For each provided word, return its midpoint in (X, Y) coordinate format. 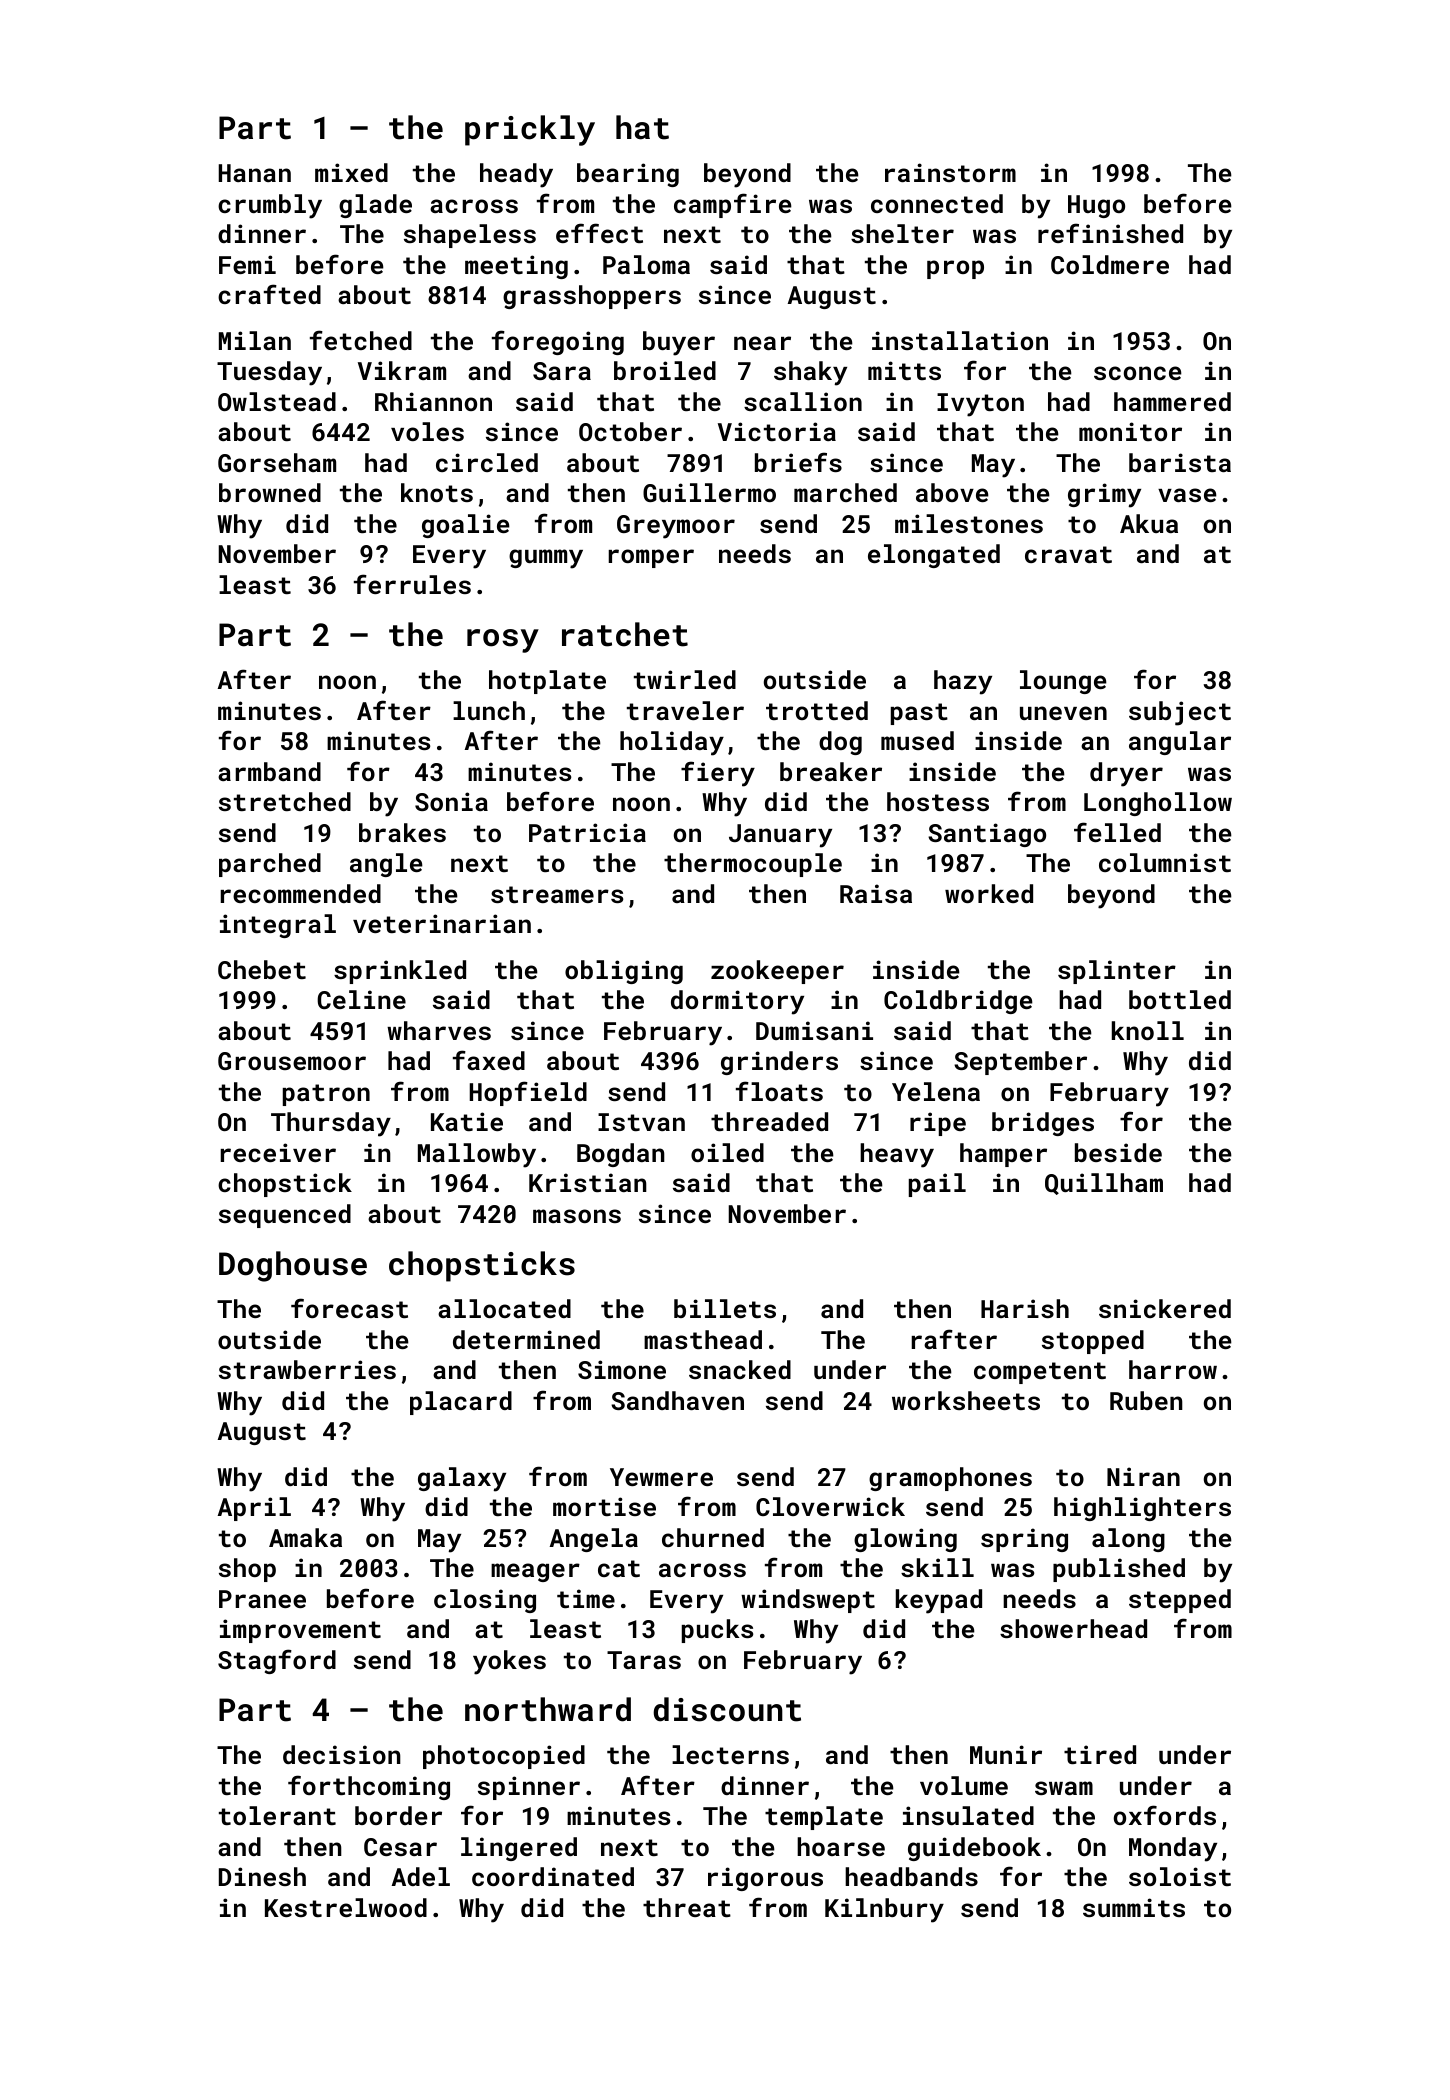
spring (1024, 1540)
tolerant (277, 1815)
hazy (963, 682)
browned (270, 492)
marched (845, 492)
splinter (1117, 972)
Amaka (305, 1537)
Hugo (1096, 206)
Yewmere (661, 1477)
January (780, 836)
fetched (361, 340)
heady (516, 175)
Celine (361, 999)
